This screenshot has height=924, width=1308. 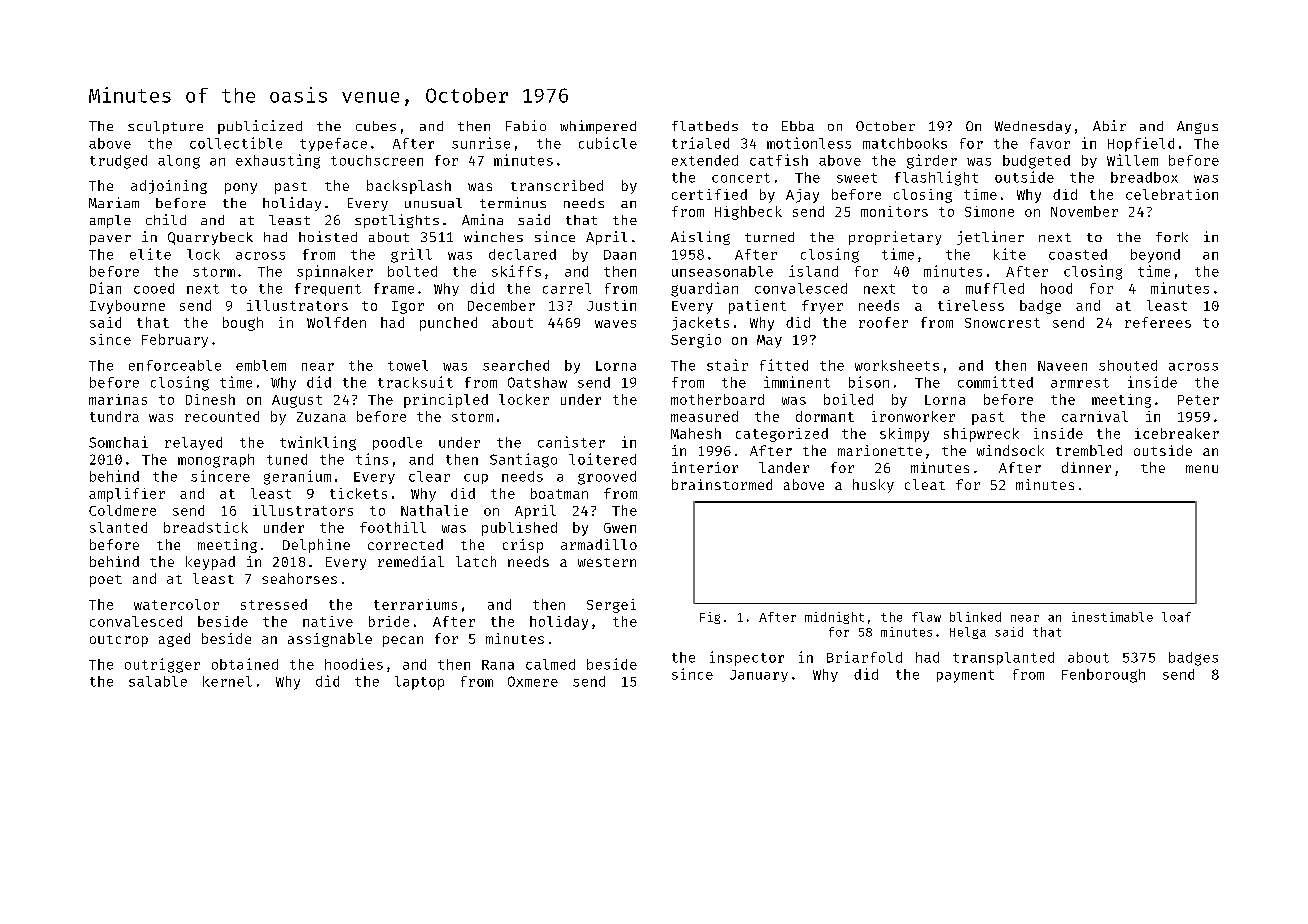 What do you see at coordinates (905, 143) in the screenshot?
I see `matchbooks` at bounding box center [905, 143].
